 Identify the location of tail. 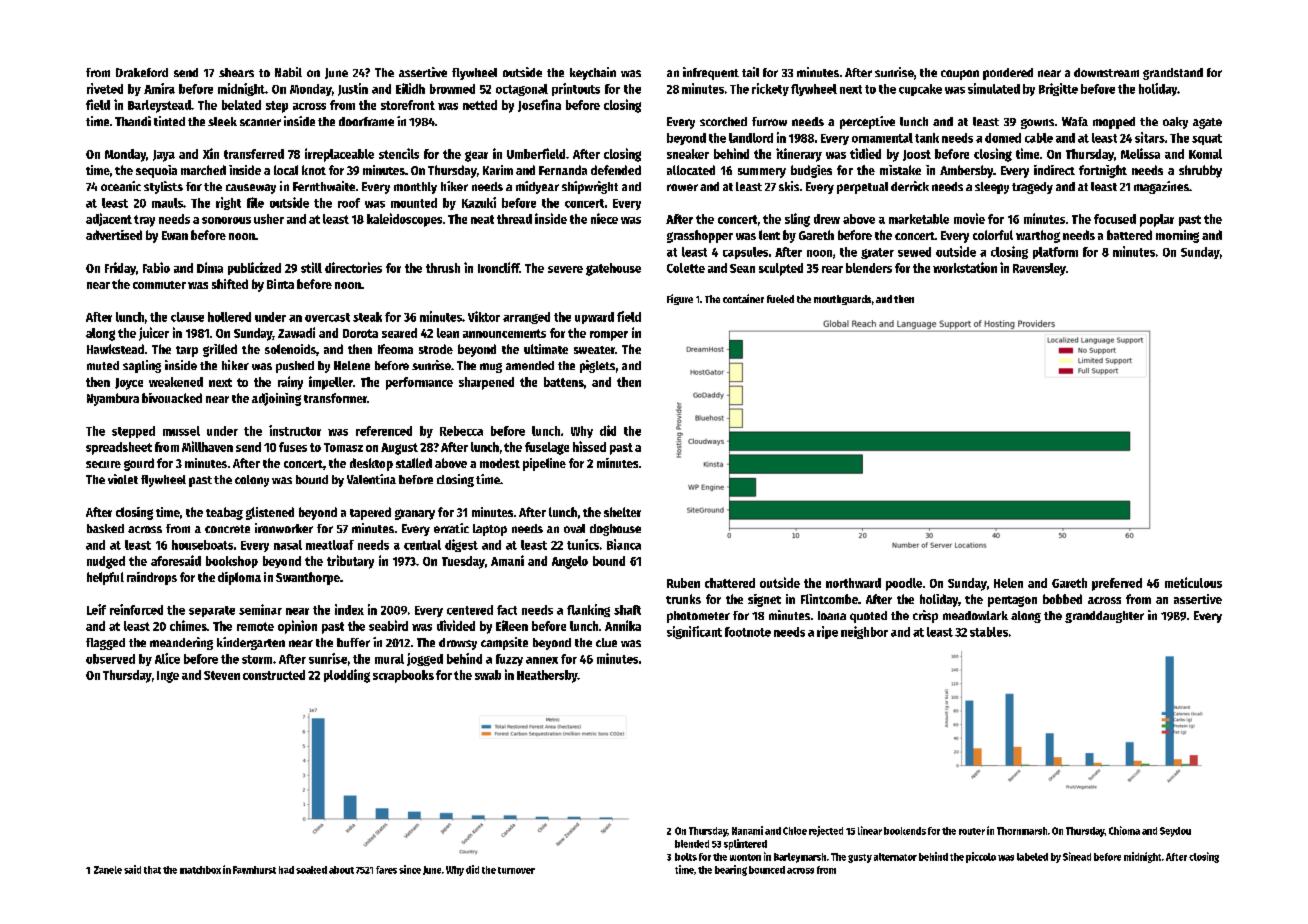
(750, 72).
